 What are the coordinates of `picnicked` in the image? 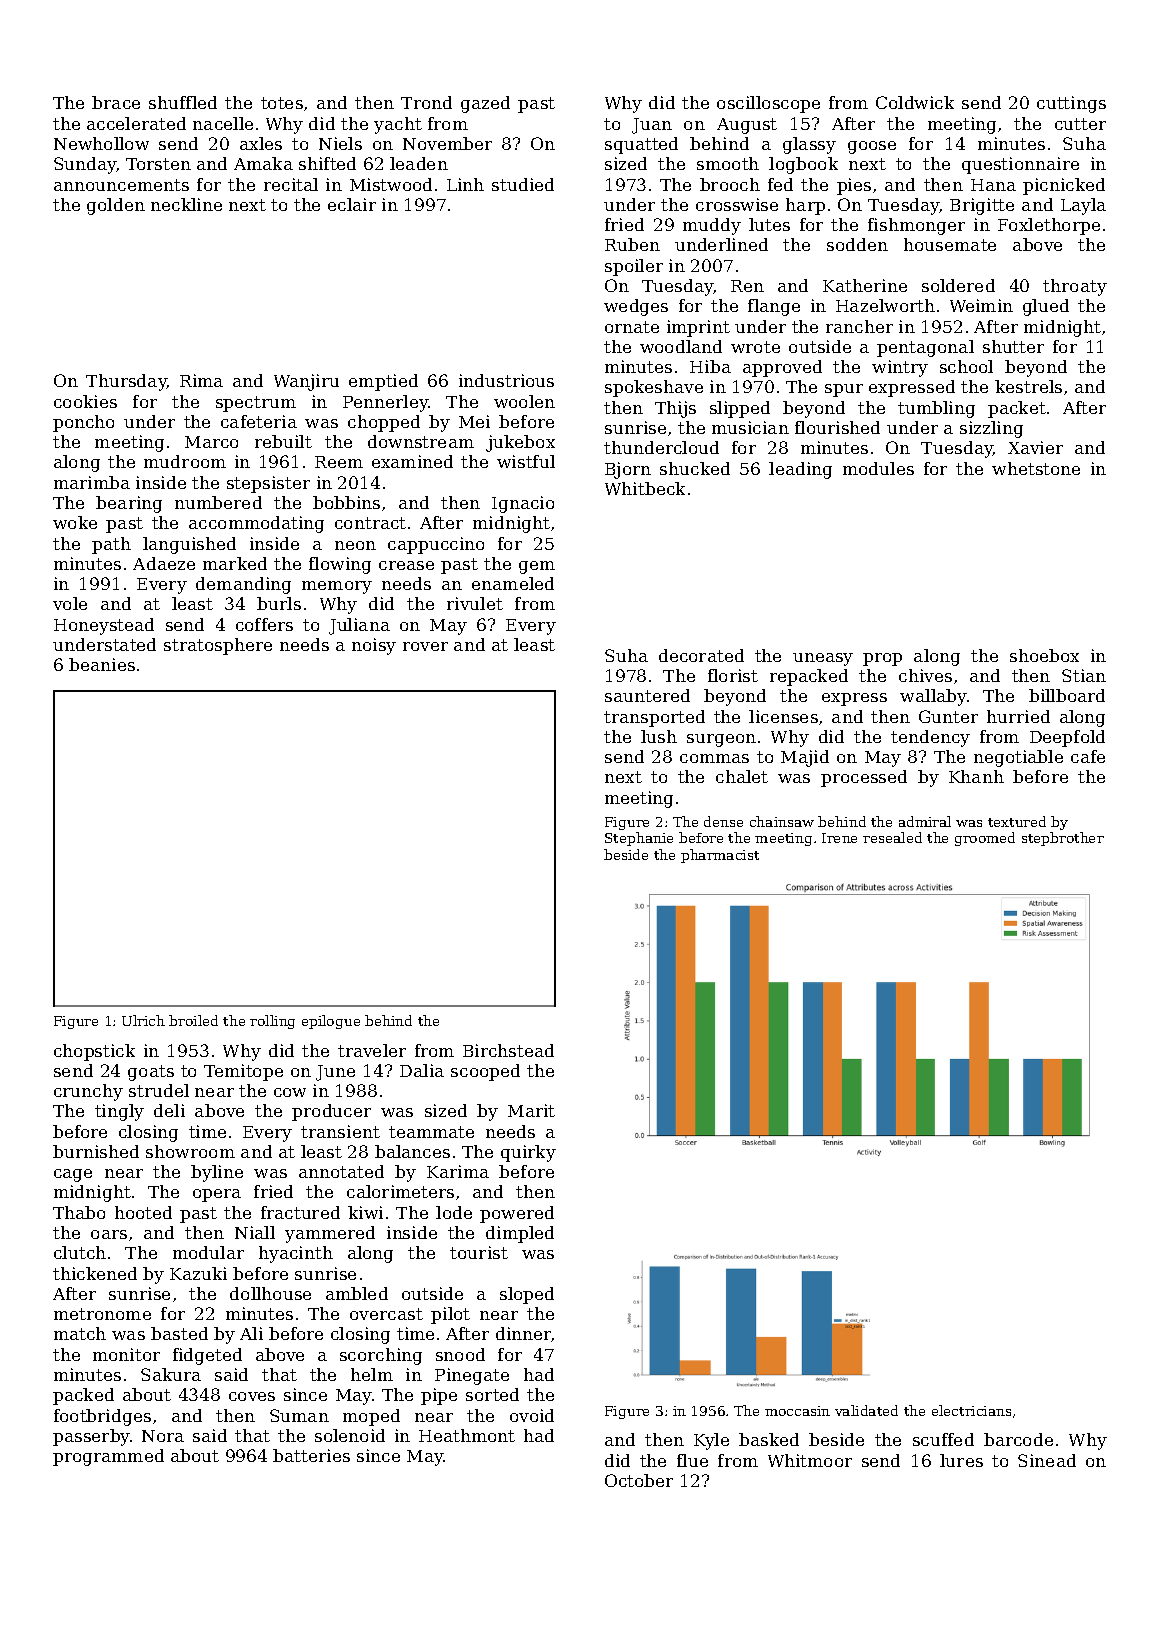 It's located at (1064, 186).
